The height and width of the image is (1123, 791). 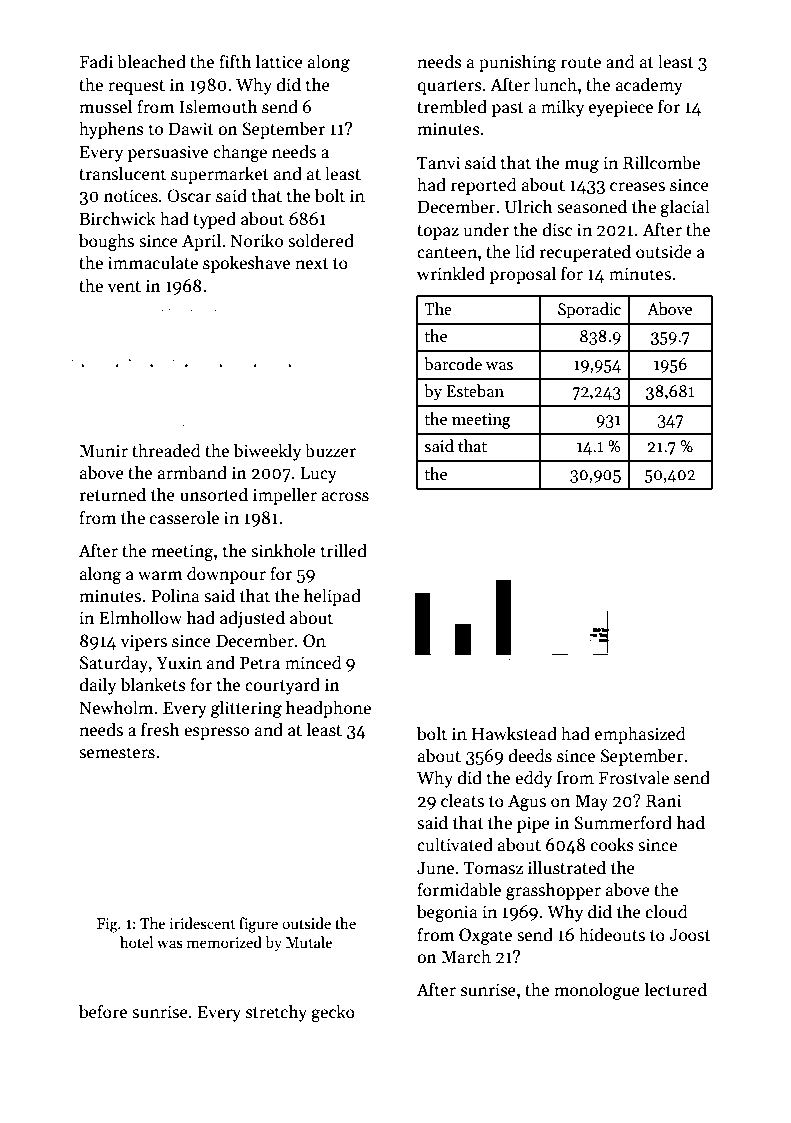 I want to click on monologue, so click(x=597, y=991).
